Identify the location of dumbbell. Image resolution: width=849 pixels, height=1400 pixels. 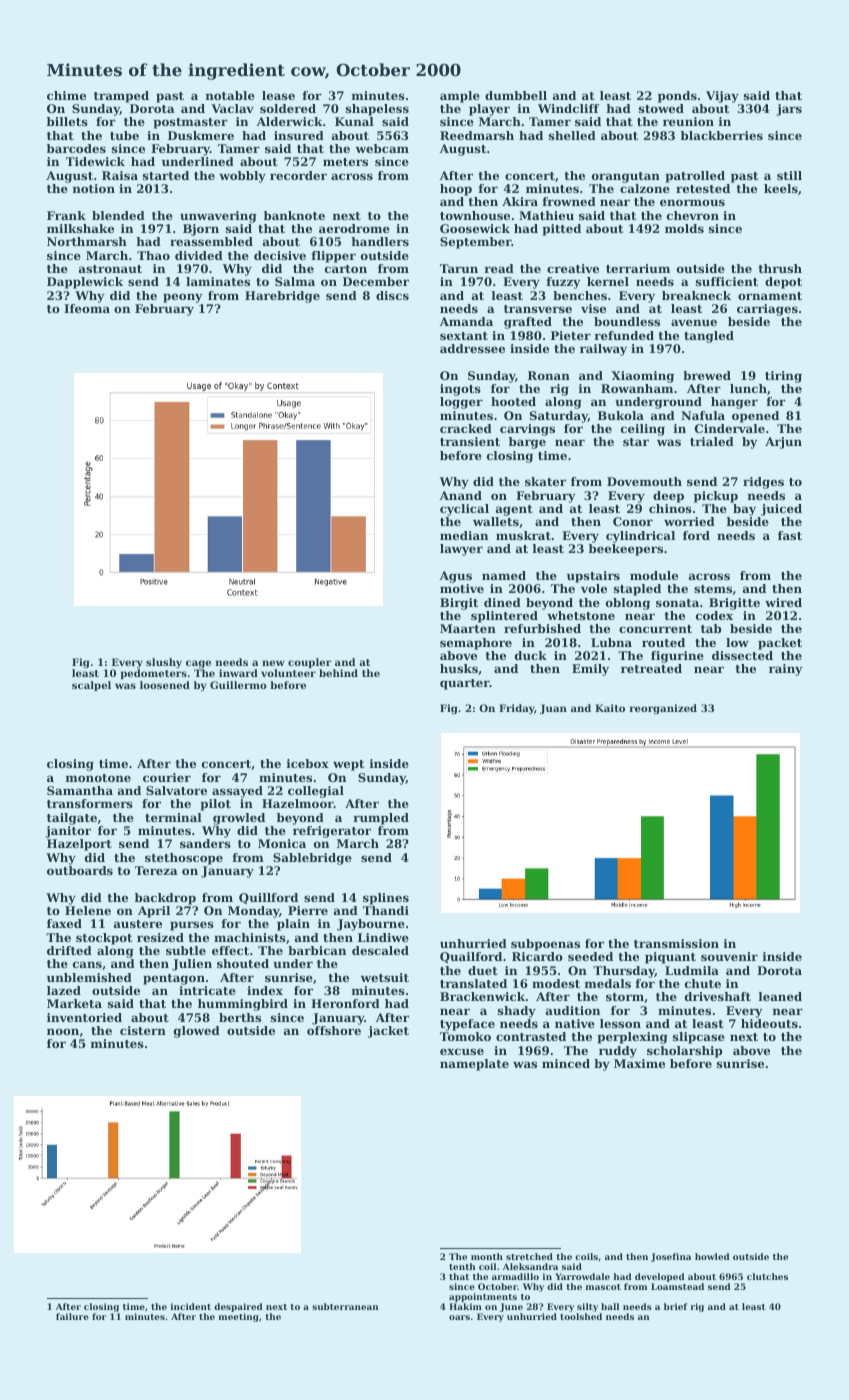
(516, 95).
